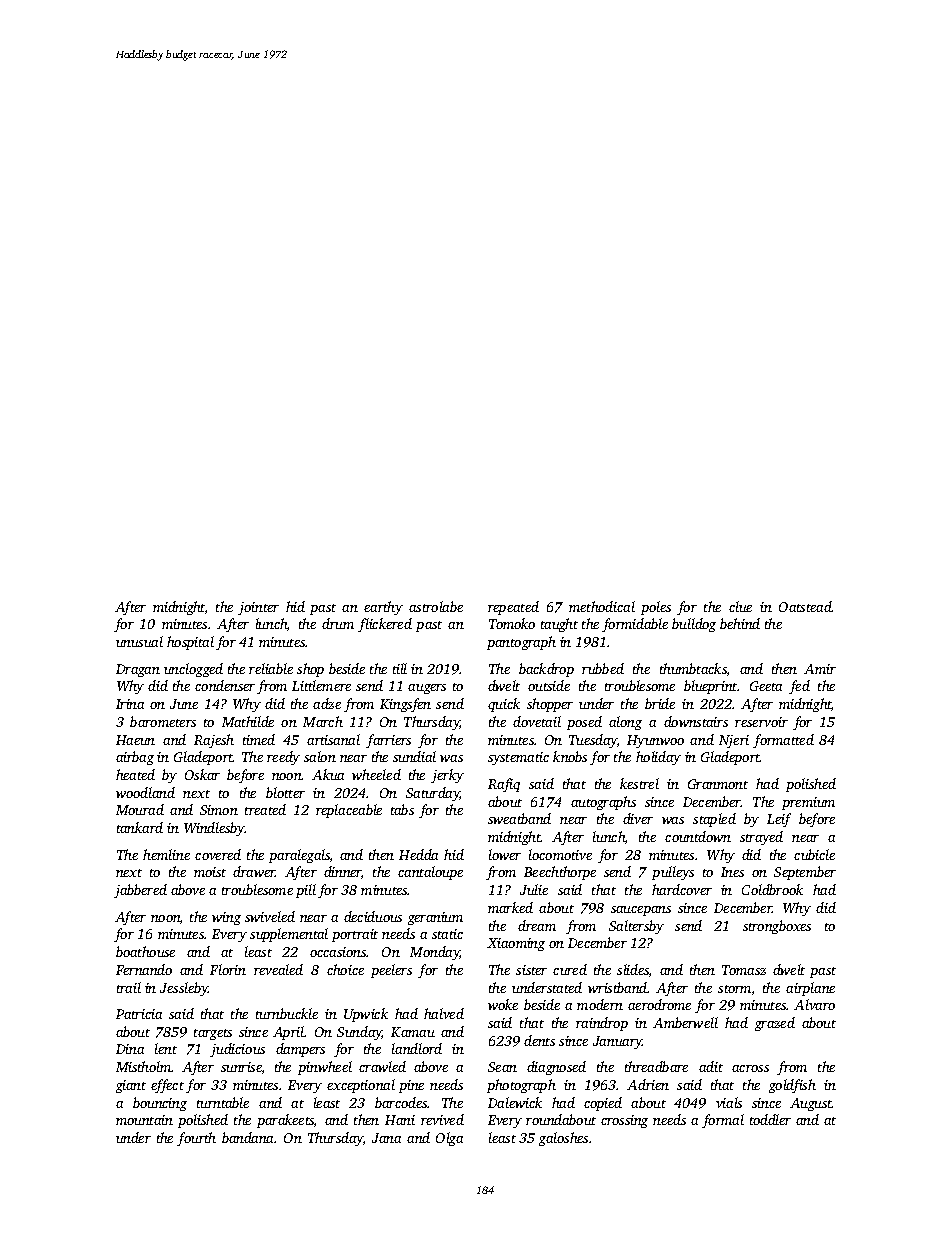  What do you see at coordinates (521, 643) in the screenshot?
I see `pantograph` at bounding box center [521, 643].
